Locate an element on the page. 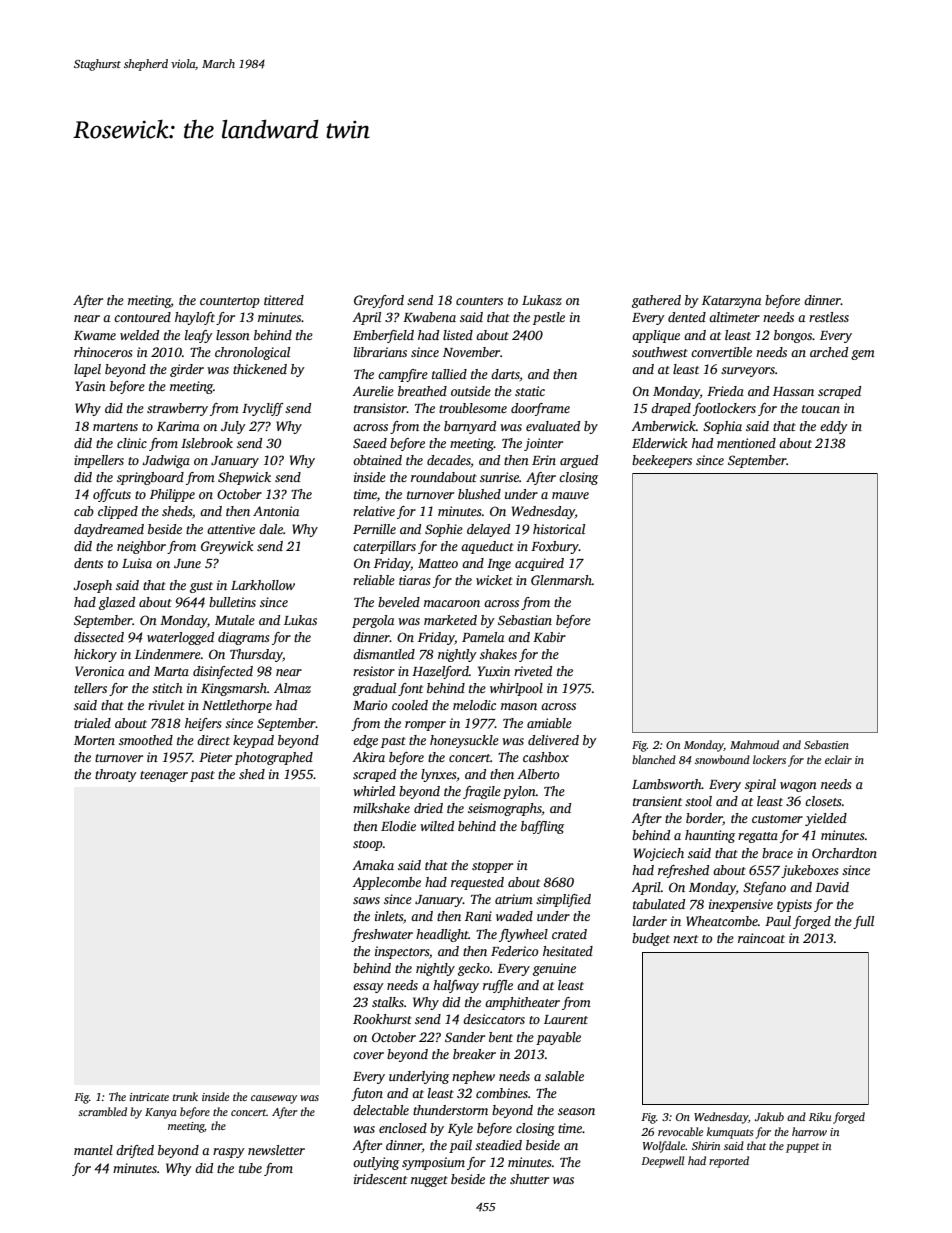 The width and height of the image is (952, 1233). Rookhurst is located at coordinates (382, 1019).
